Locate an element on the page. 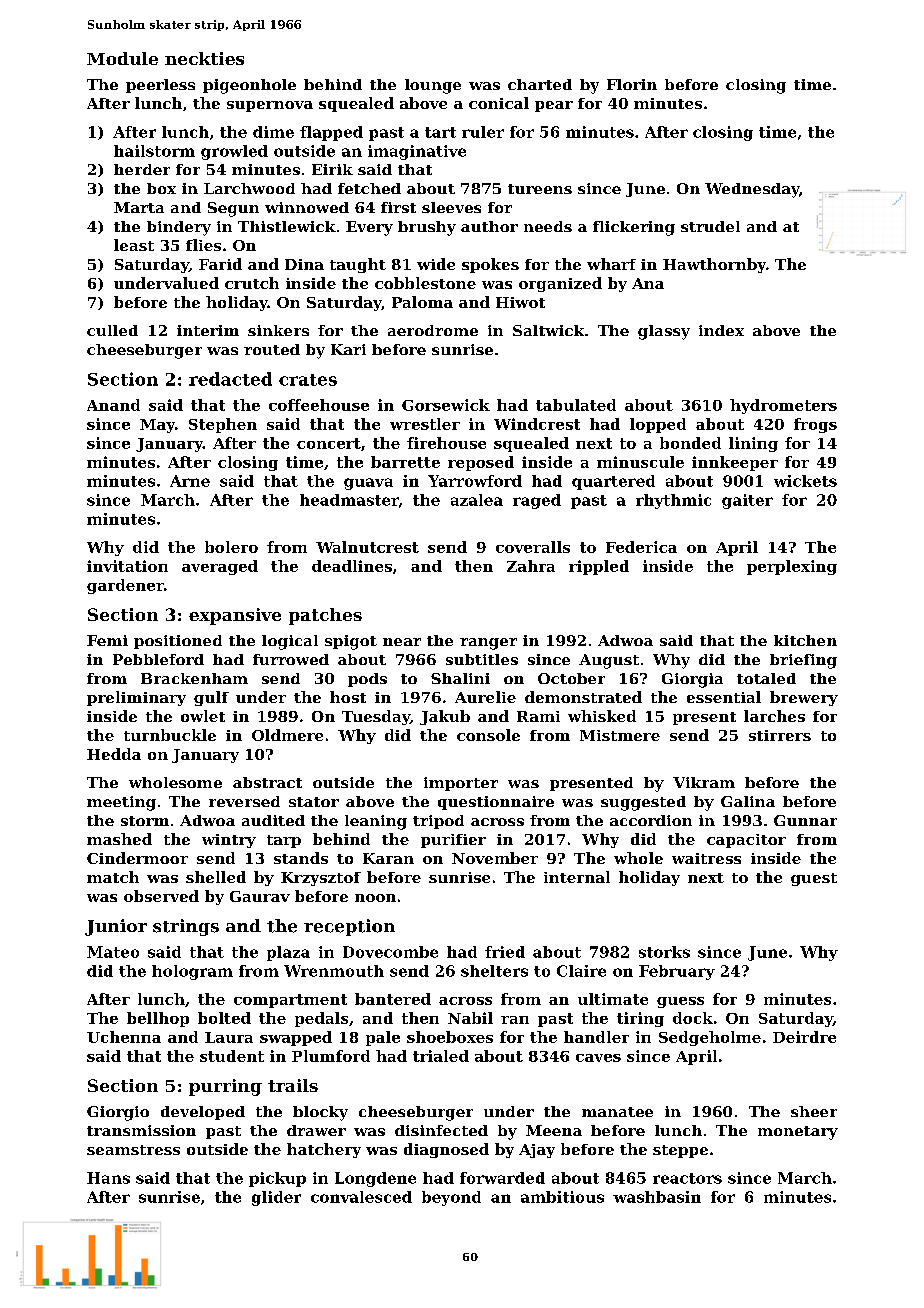 This page has width=924, height=1308. Module is located at coordinates (122, 58).
